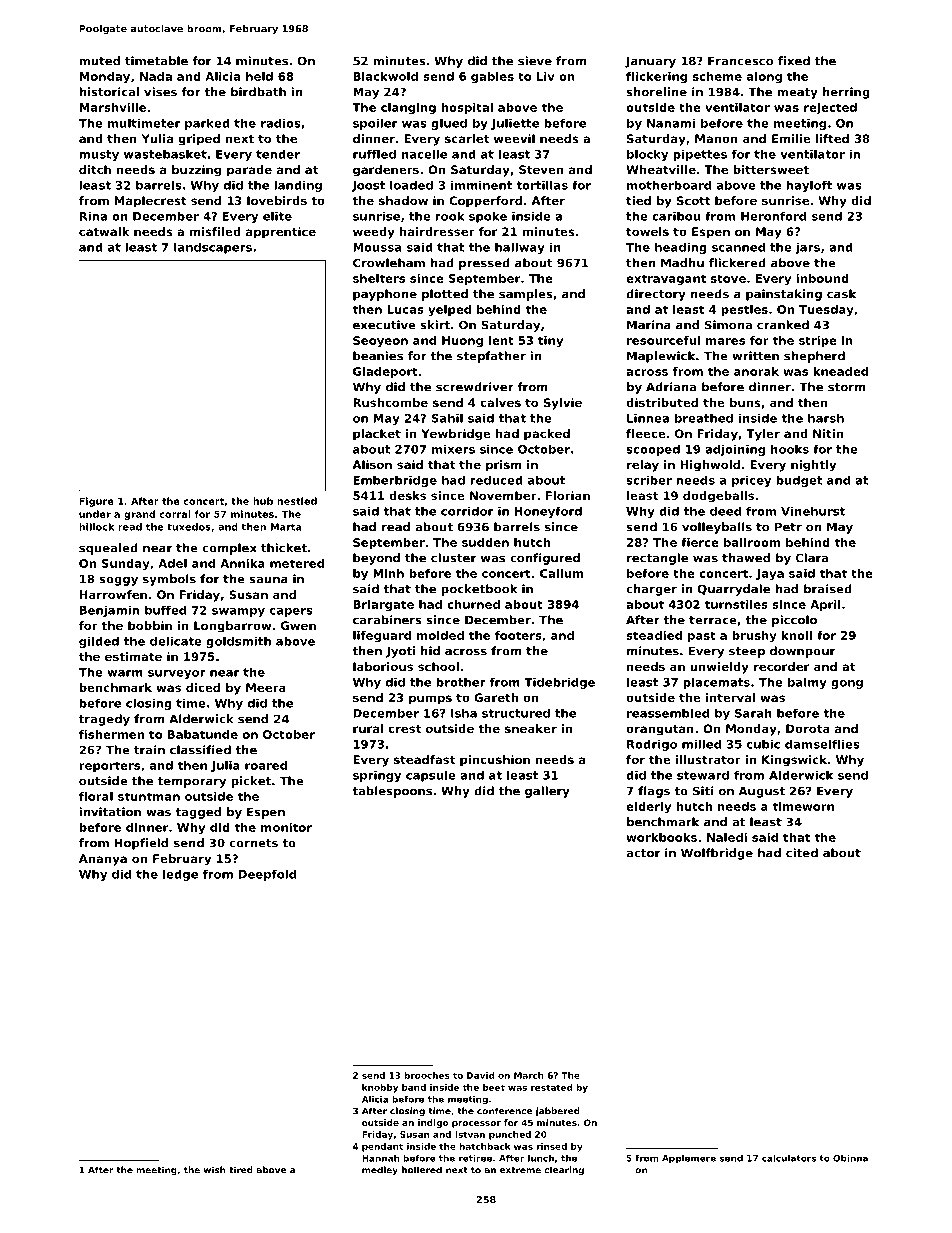  Describe the element at coordinates (99, 155) in the document. I see `musty` at that location.
